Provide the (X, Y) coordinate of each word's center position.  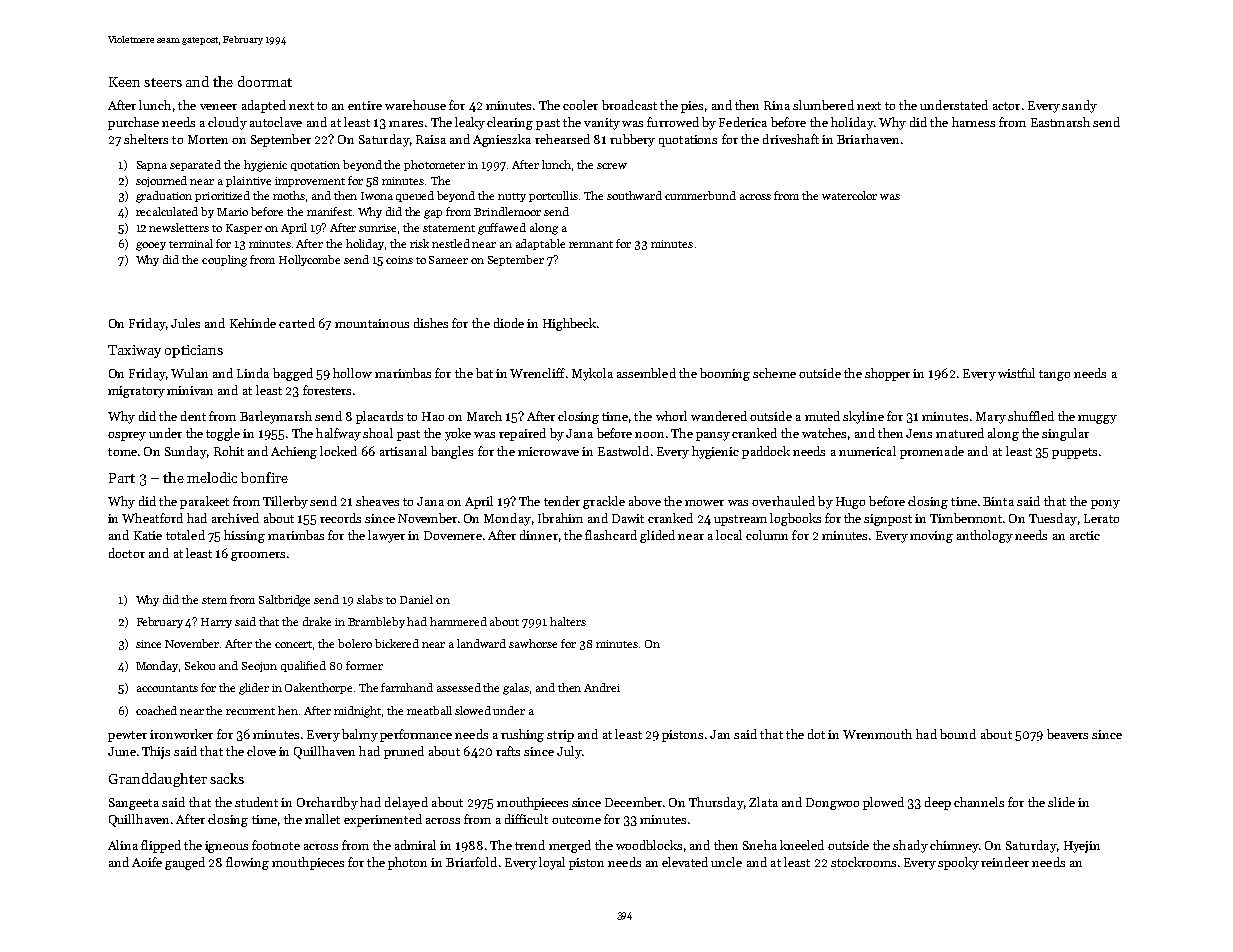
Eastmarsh (1060, 122)
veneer (218, 107)
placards (379, 417)
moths (289, 195)
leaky (470, 123)
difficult (526, 819)
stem (214, 600)
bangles (452, 452)
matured (960, 433)
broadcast (629, 105)
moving (931, 537)
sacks (227, 778)
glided (657, 536)
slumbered (823, 105)
